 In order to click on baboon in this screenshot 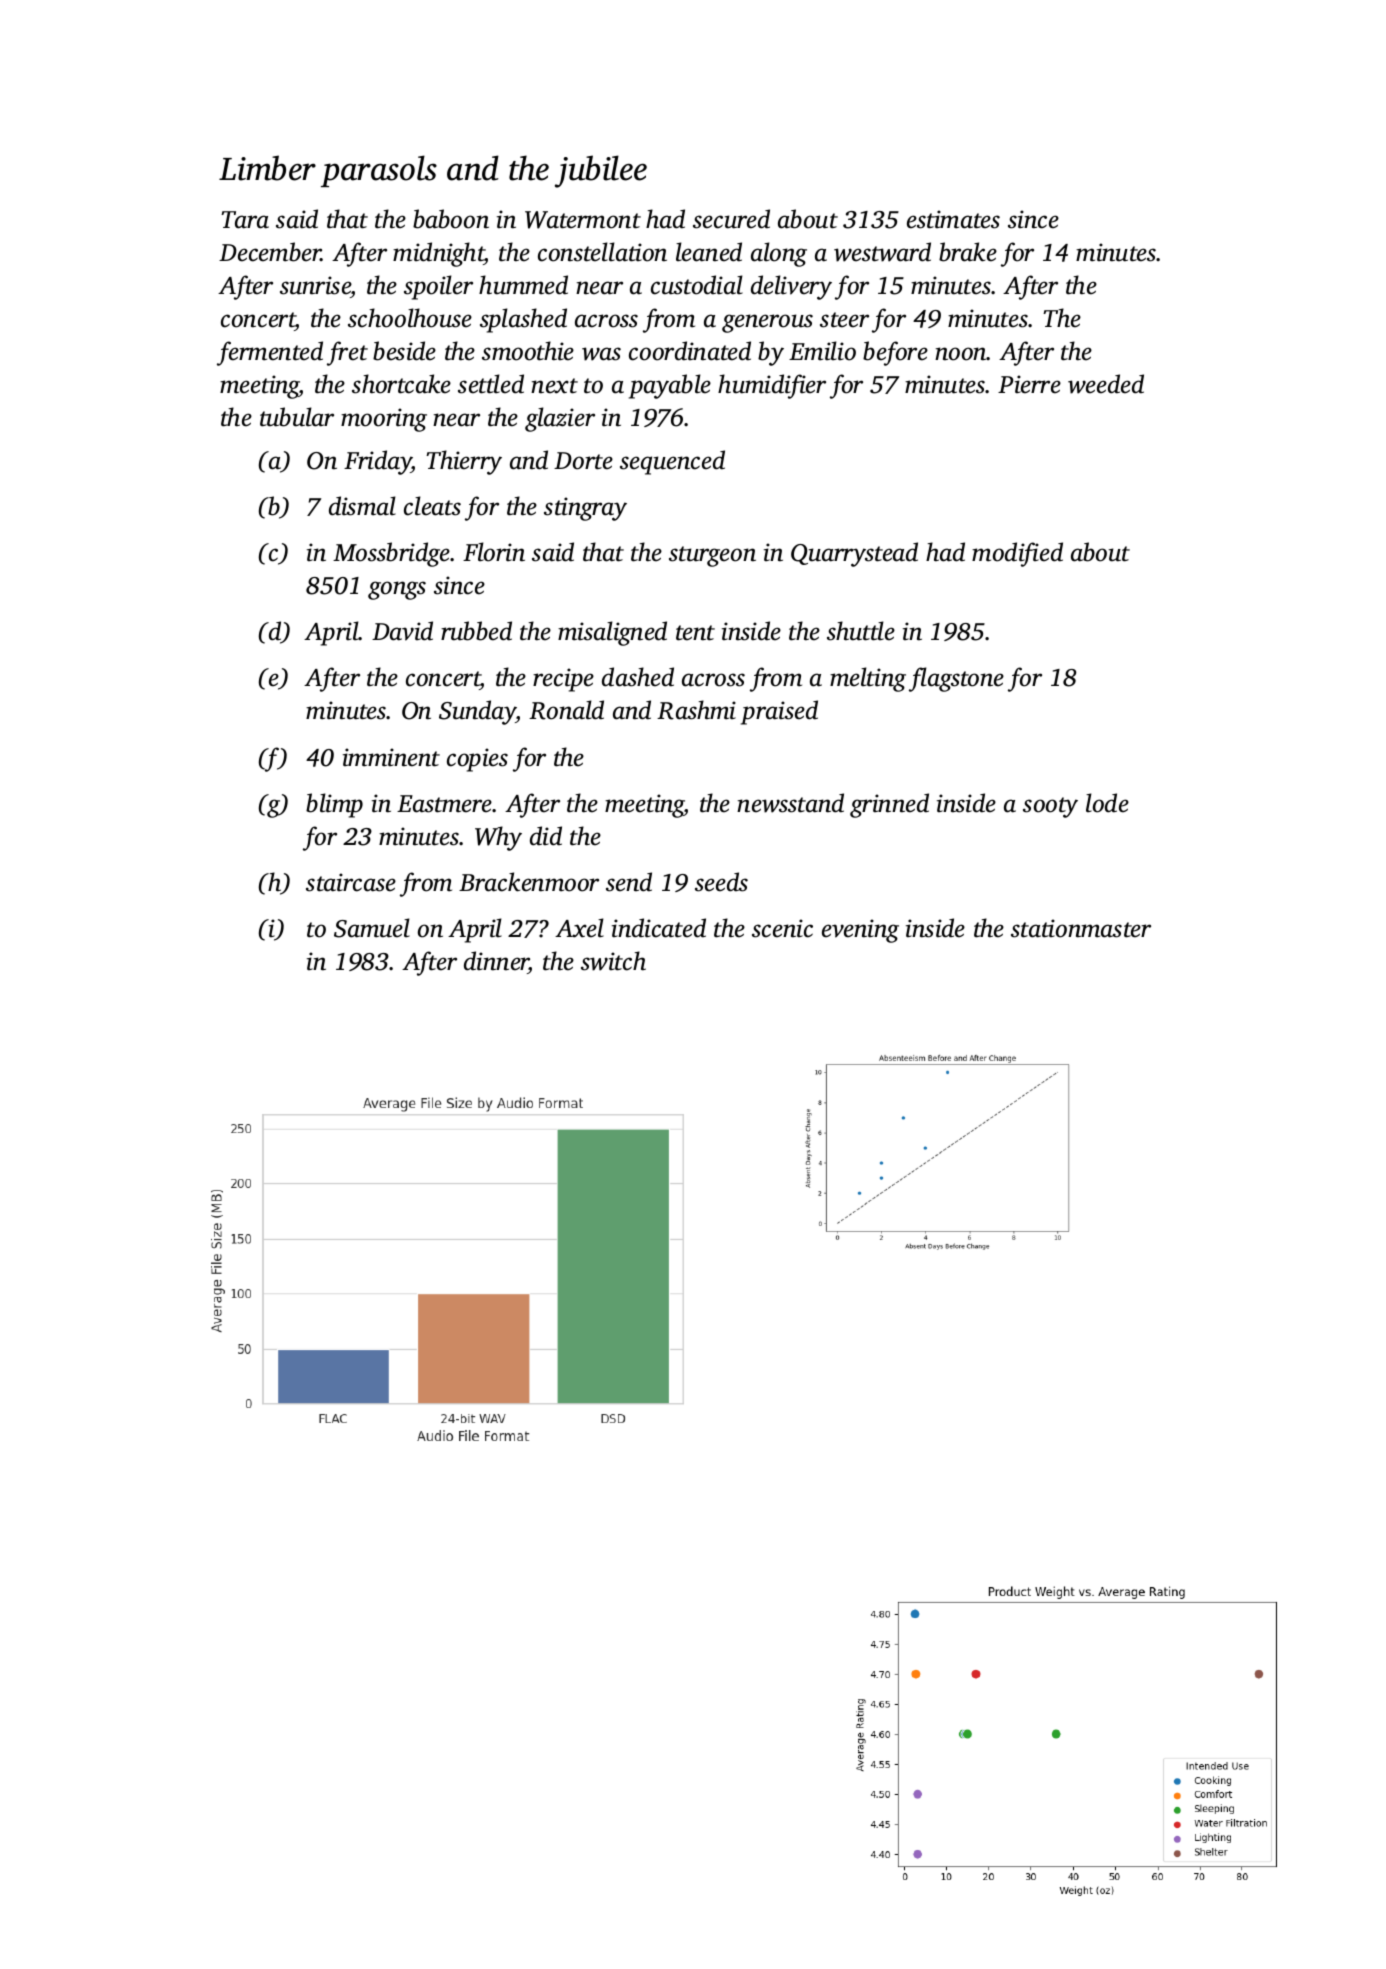, I will do `click(451, 219)`.
